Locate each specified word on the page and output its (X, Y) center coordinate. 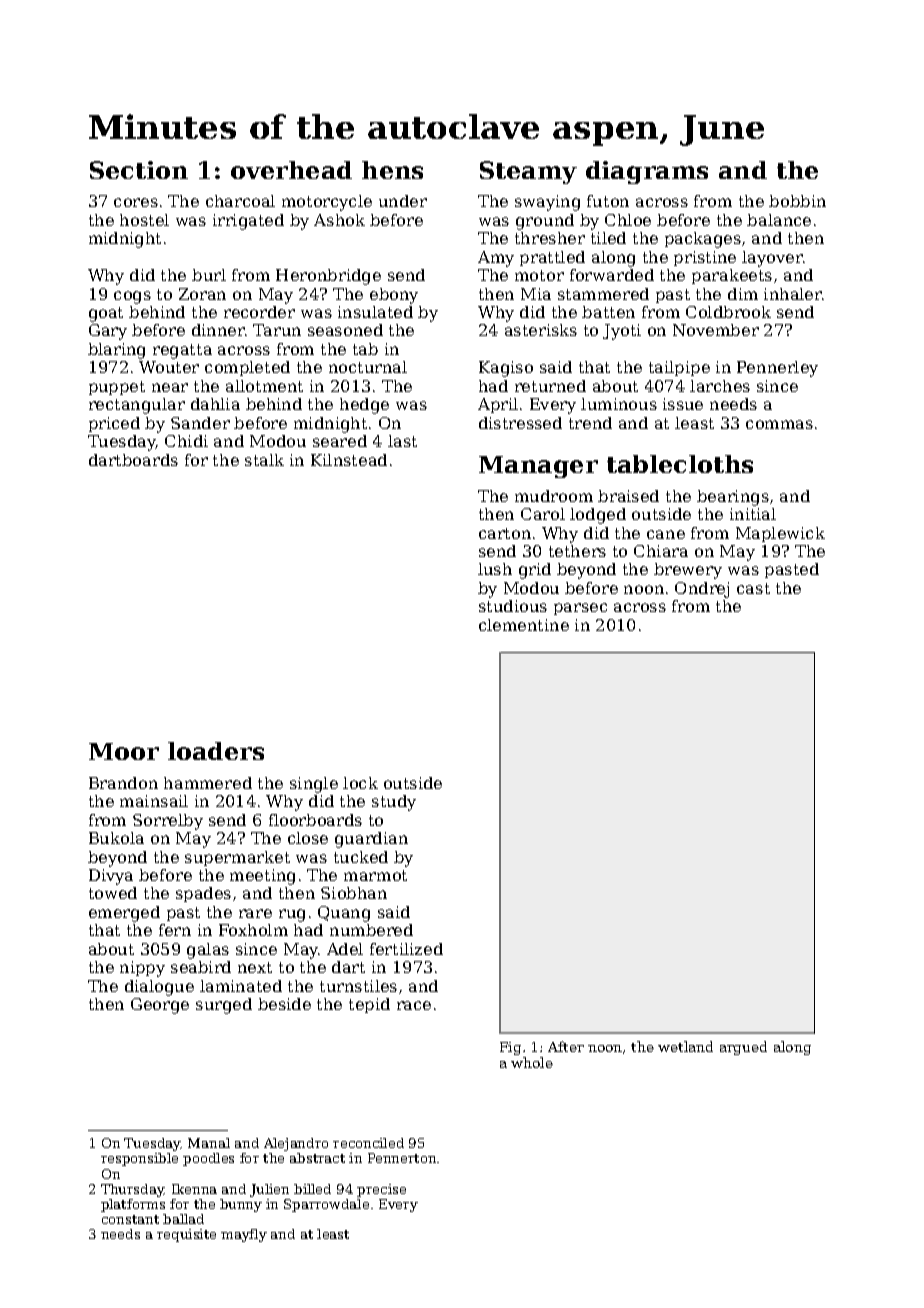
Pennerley (777, 369)
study (394, 803)
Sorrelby (168, 822)
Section (139, 170)
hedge (364, 406)
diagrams (647, 172)
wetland (685, 1046)
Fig (510, 1048)
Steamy (528, 172)
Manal (209, 1143)
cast (753, 588)
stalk (264, 460)
